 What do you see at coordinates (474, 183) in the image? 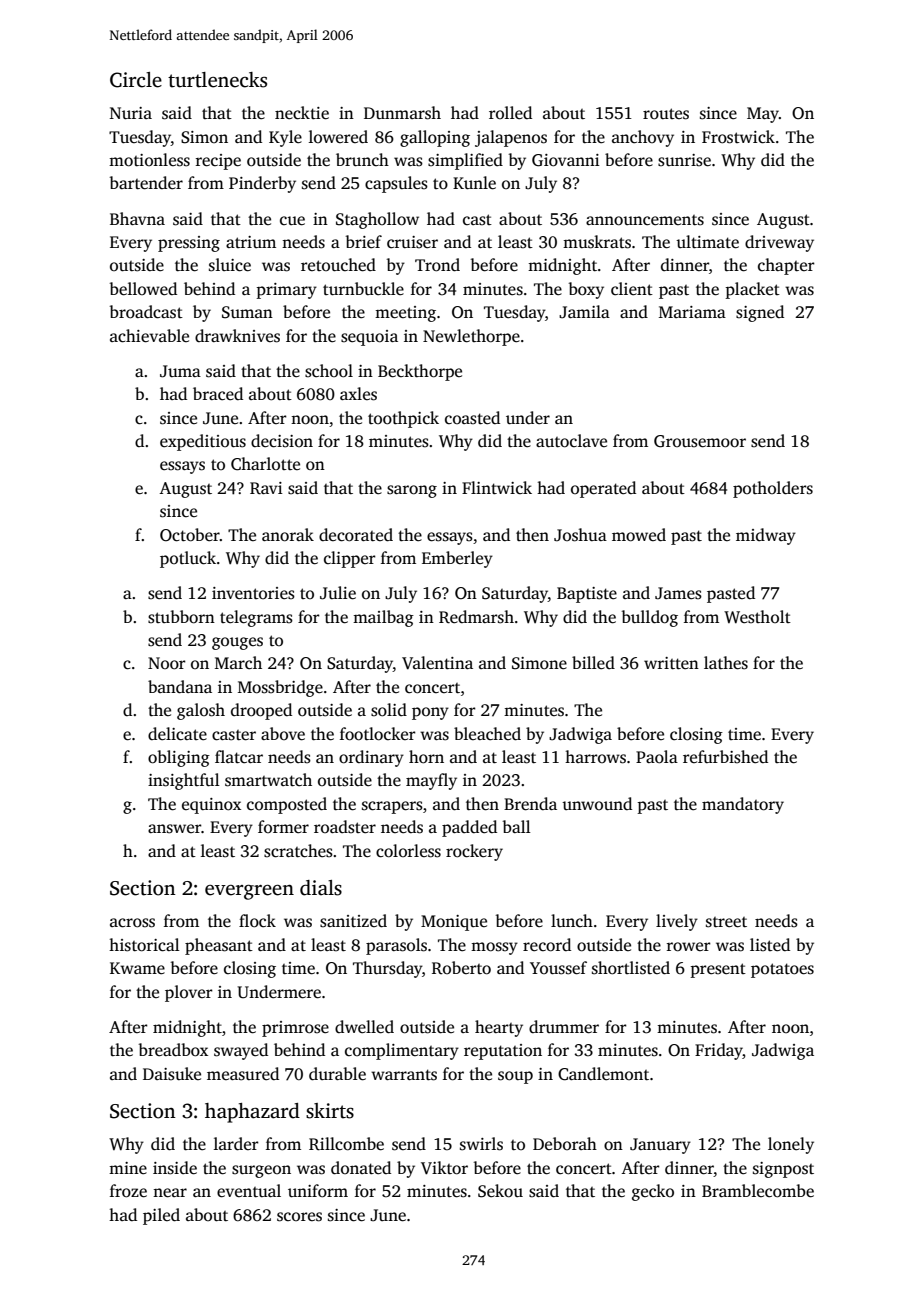
I see `Kunle` at bounding box center [474, 183].
